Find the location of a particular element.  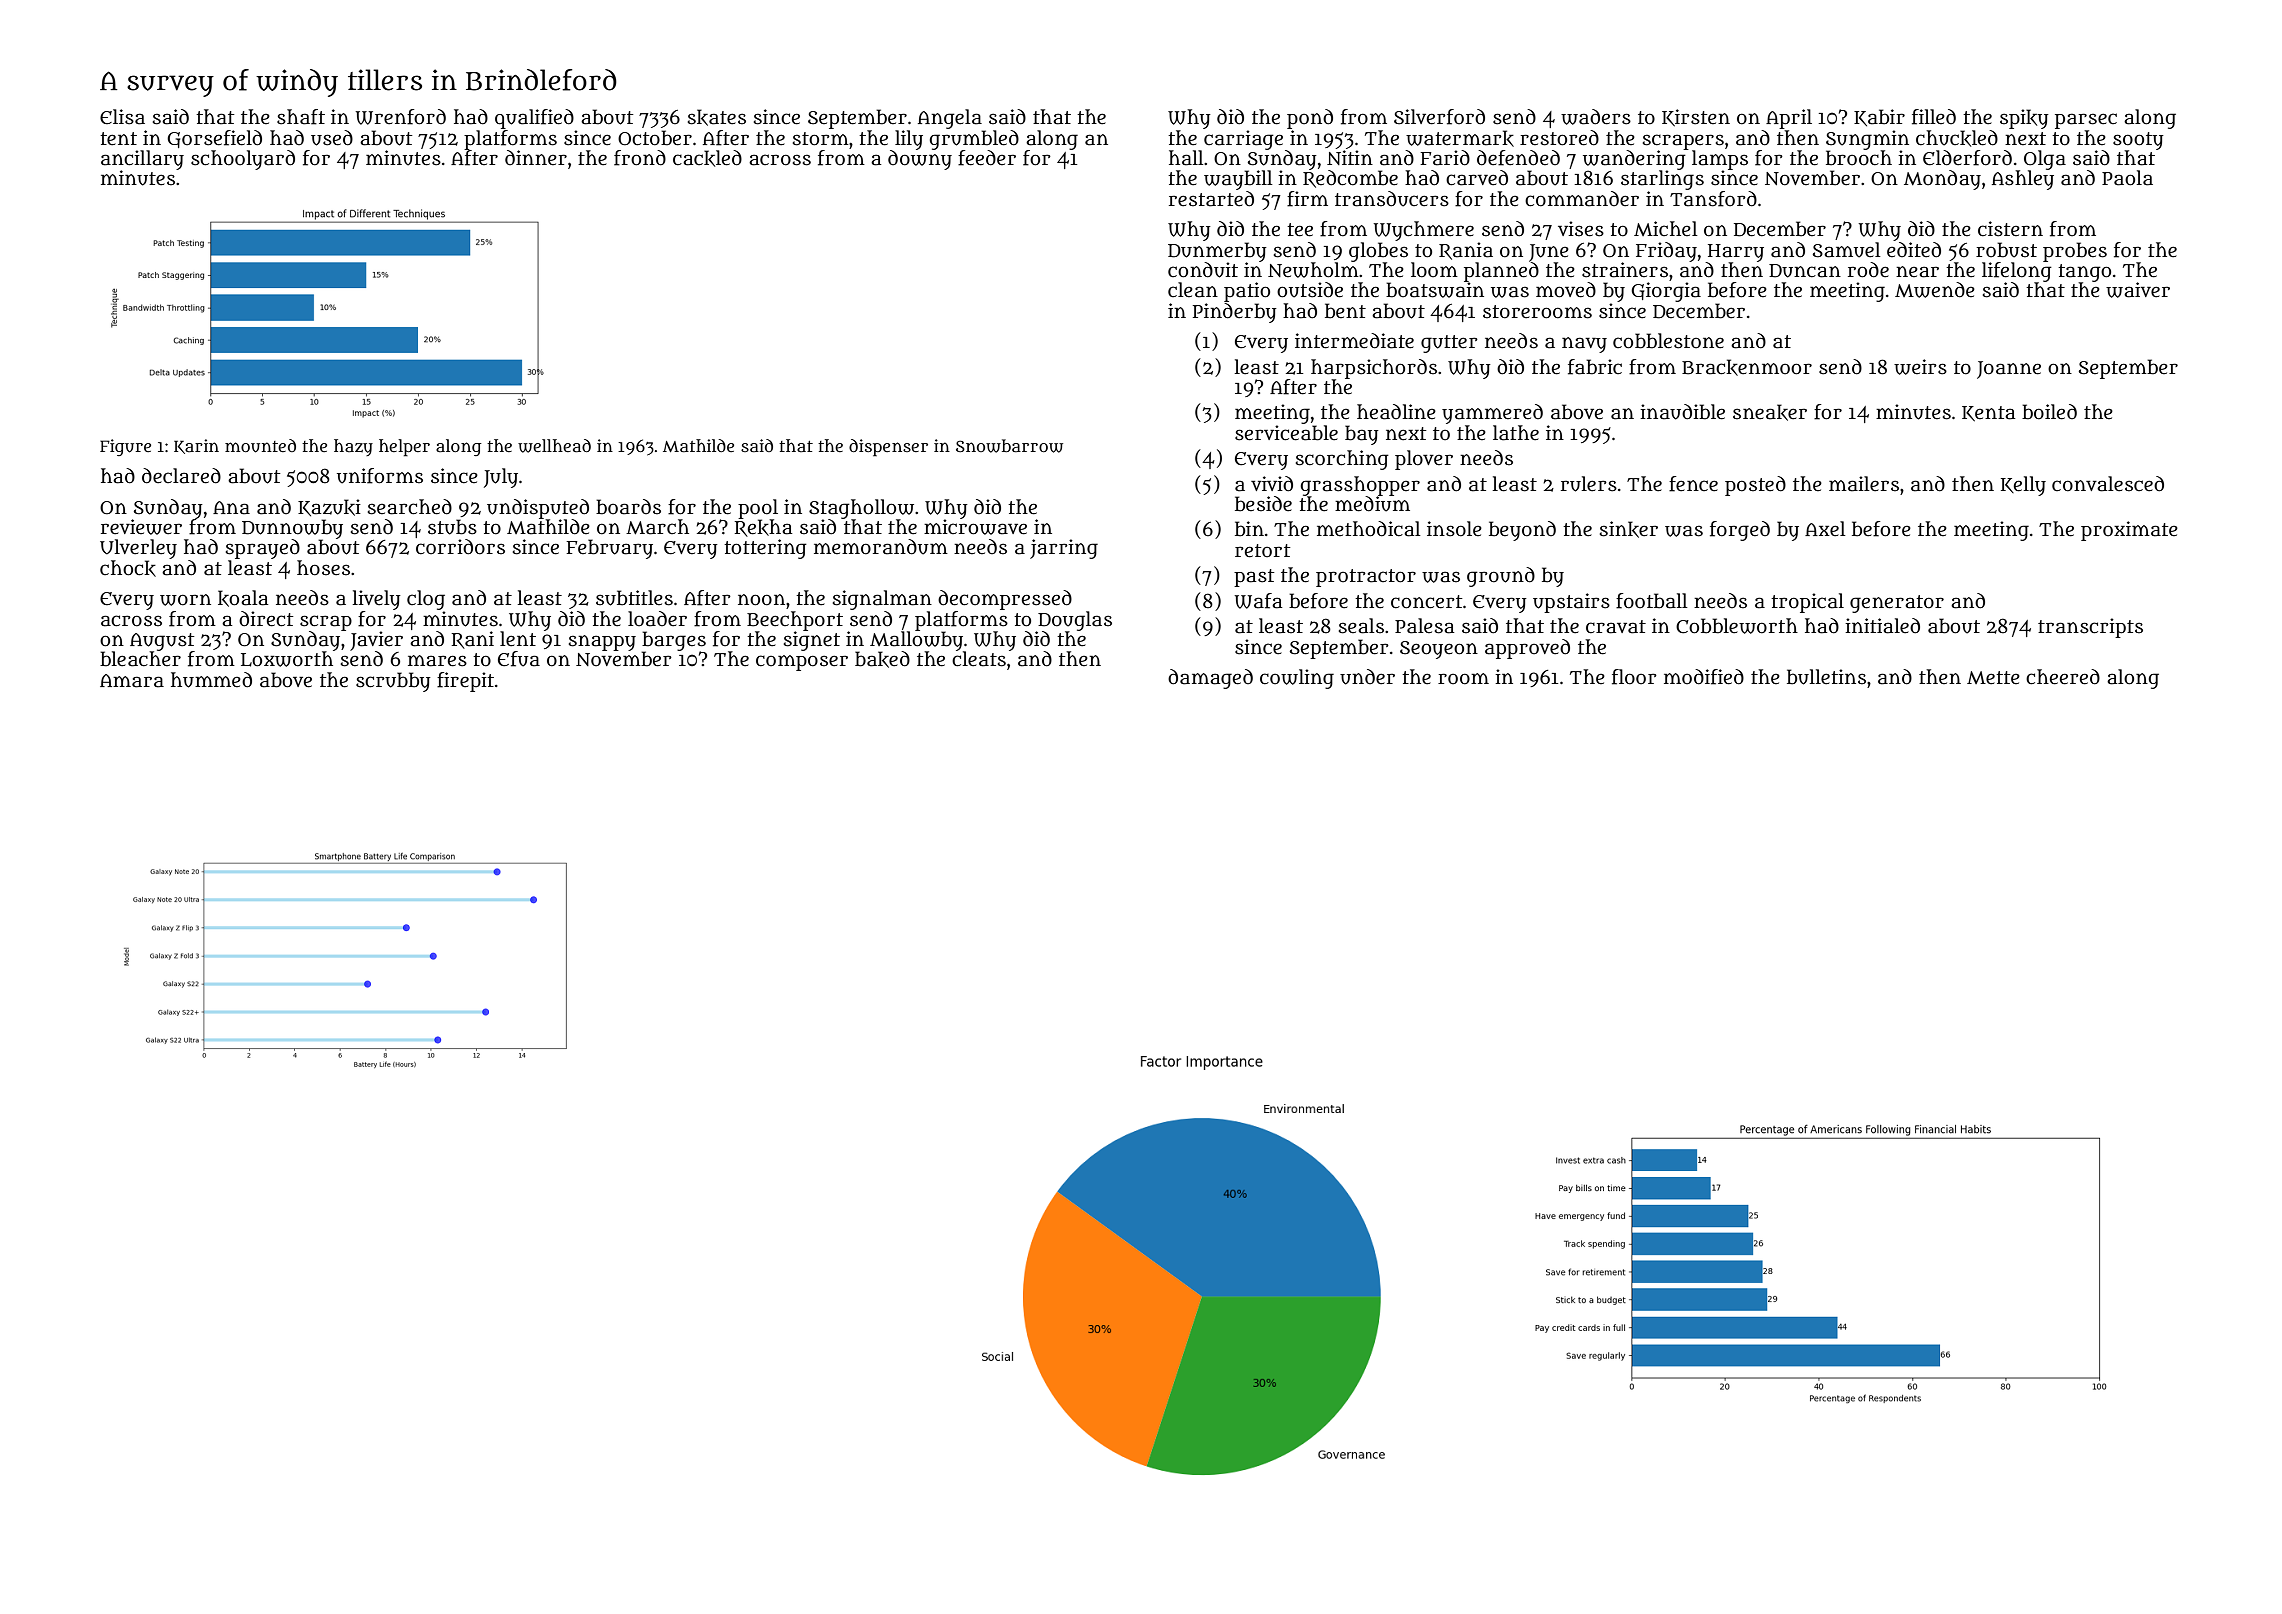

damaged is located at coordinates (1210, 679).
